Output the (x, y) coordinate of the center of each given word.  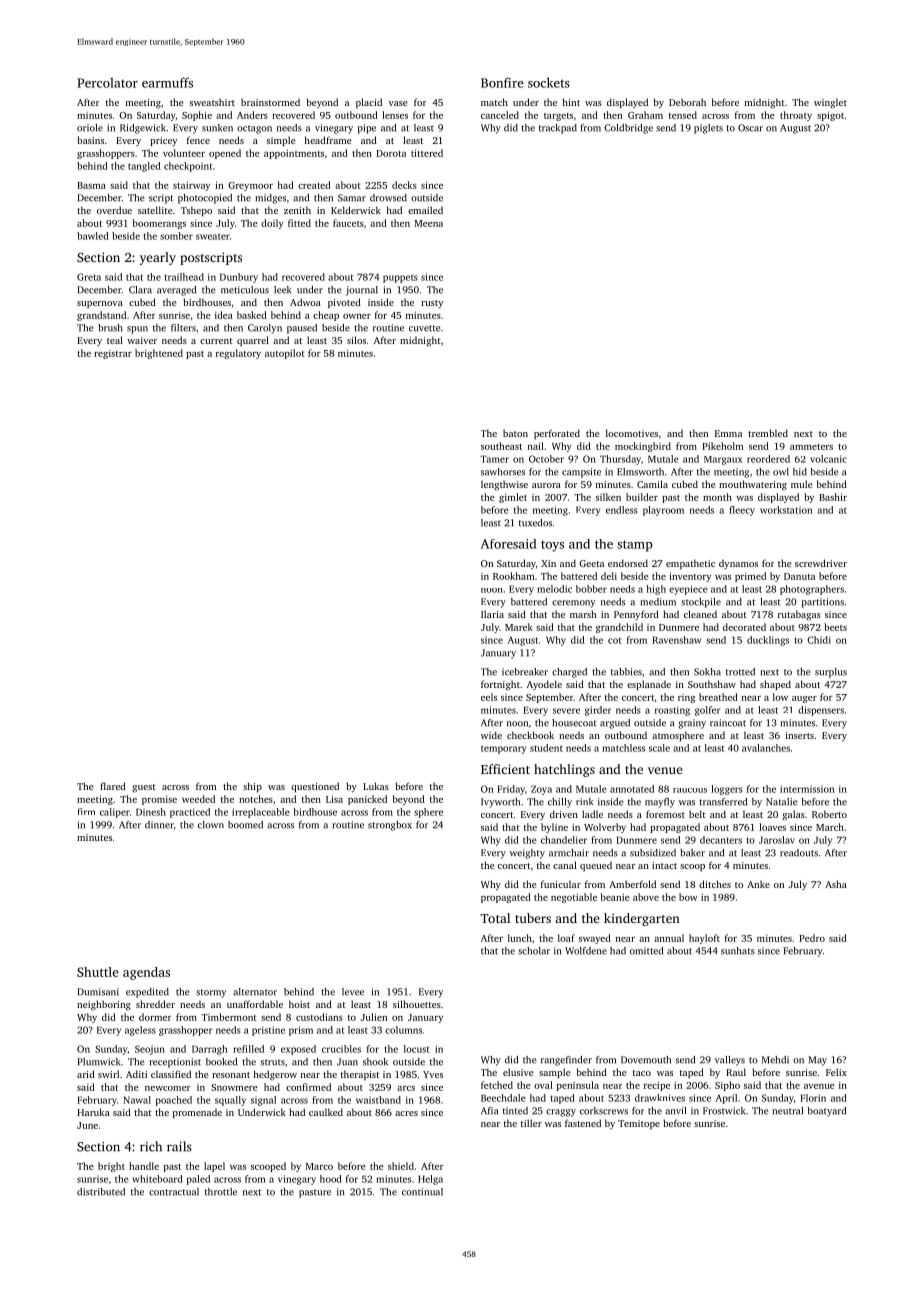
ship (252, 787)
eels (489, 697)
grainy (692, 724)
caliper (115, 813)
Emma (728, 433)
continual (422, 1192)
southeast (501, 446)
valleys (730, 1061)
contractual (174, 1192)
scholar (534, 951)
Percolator (107, 83)
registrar (113, 354)
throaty (796, 116)
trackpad (558, 129)
